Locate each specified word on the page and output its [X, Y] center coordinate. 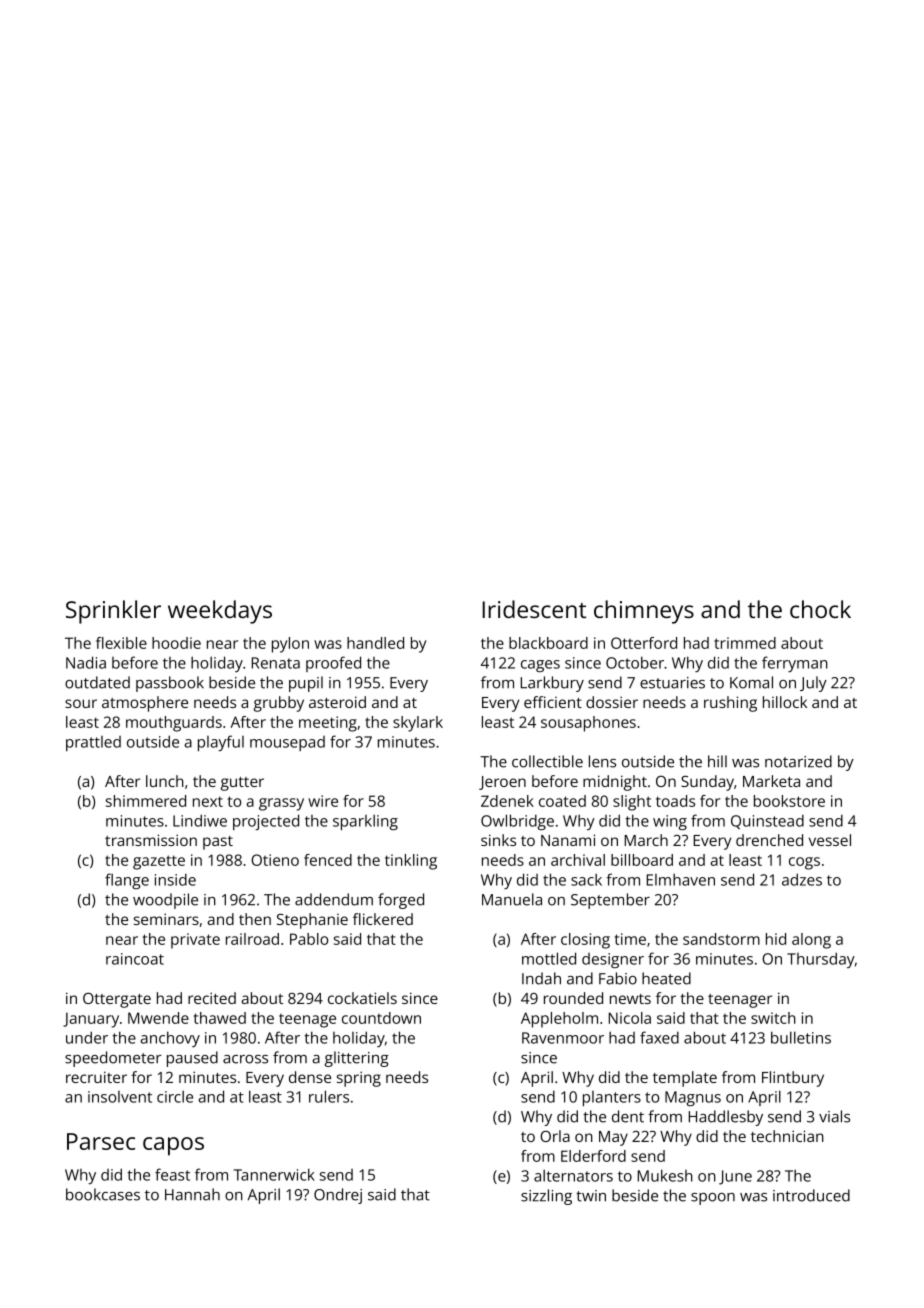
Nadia [86, 662]
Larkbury [552, 684]
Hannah [192, 1194]
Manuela [512, 899]
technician [787, 1136]
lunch [165, 781]
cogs [804, 863]
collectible [547, 761]
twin [591, 1196]
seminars [166, 919]
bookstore [789, 801]
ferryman [795, 664]
